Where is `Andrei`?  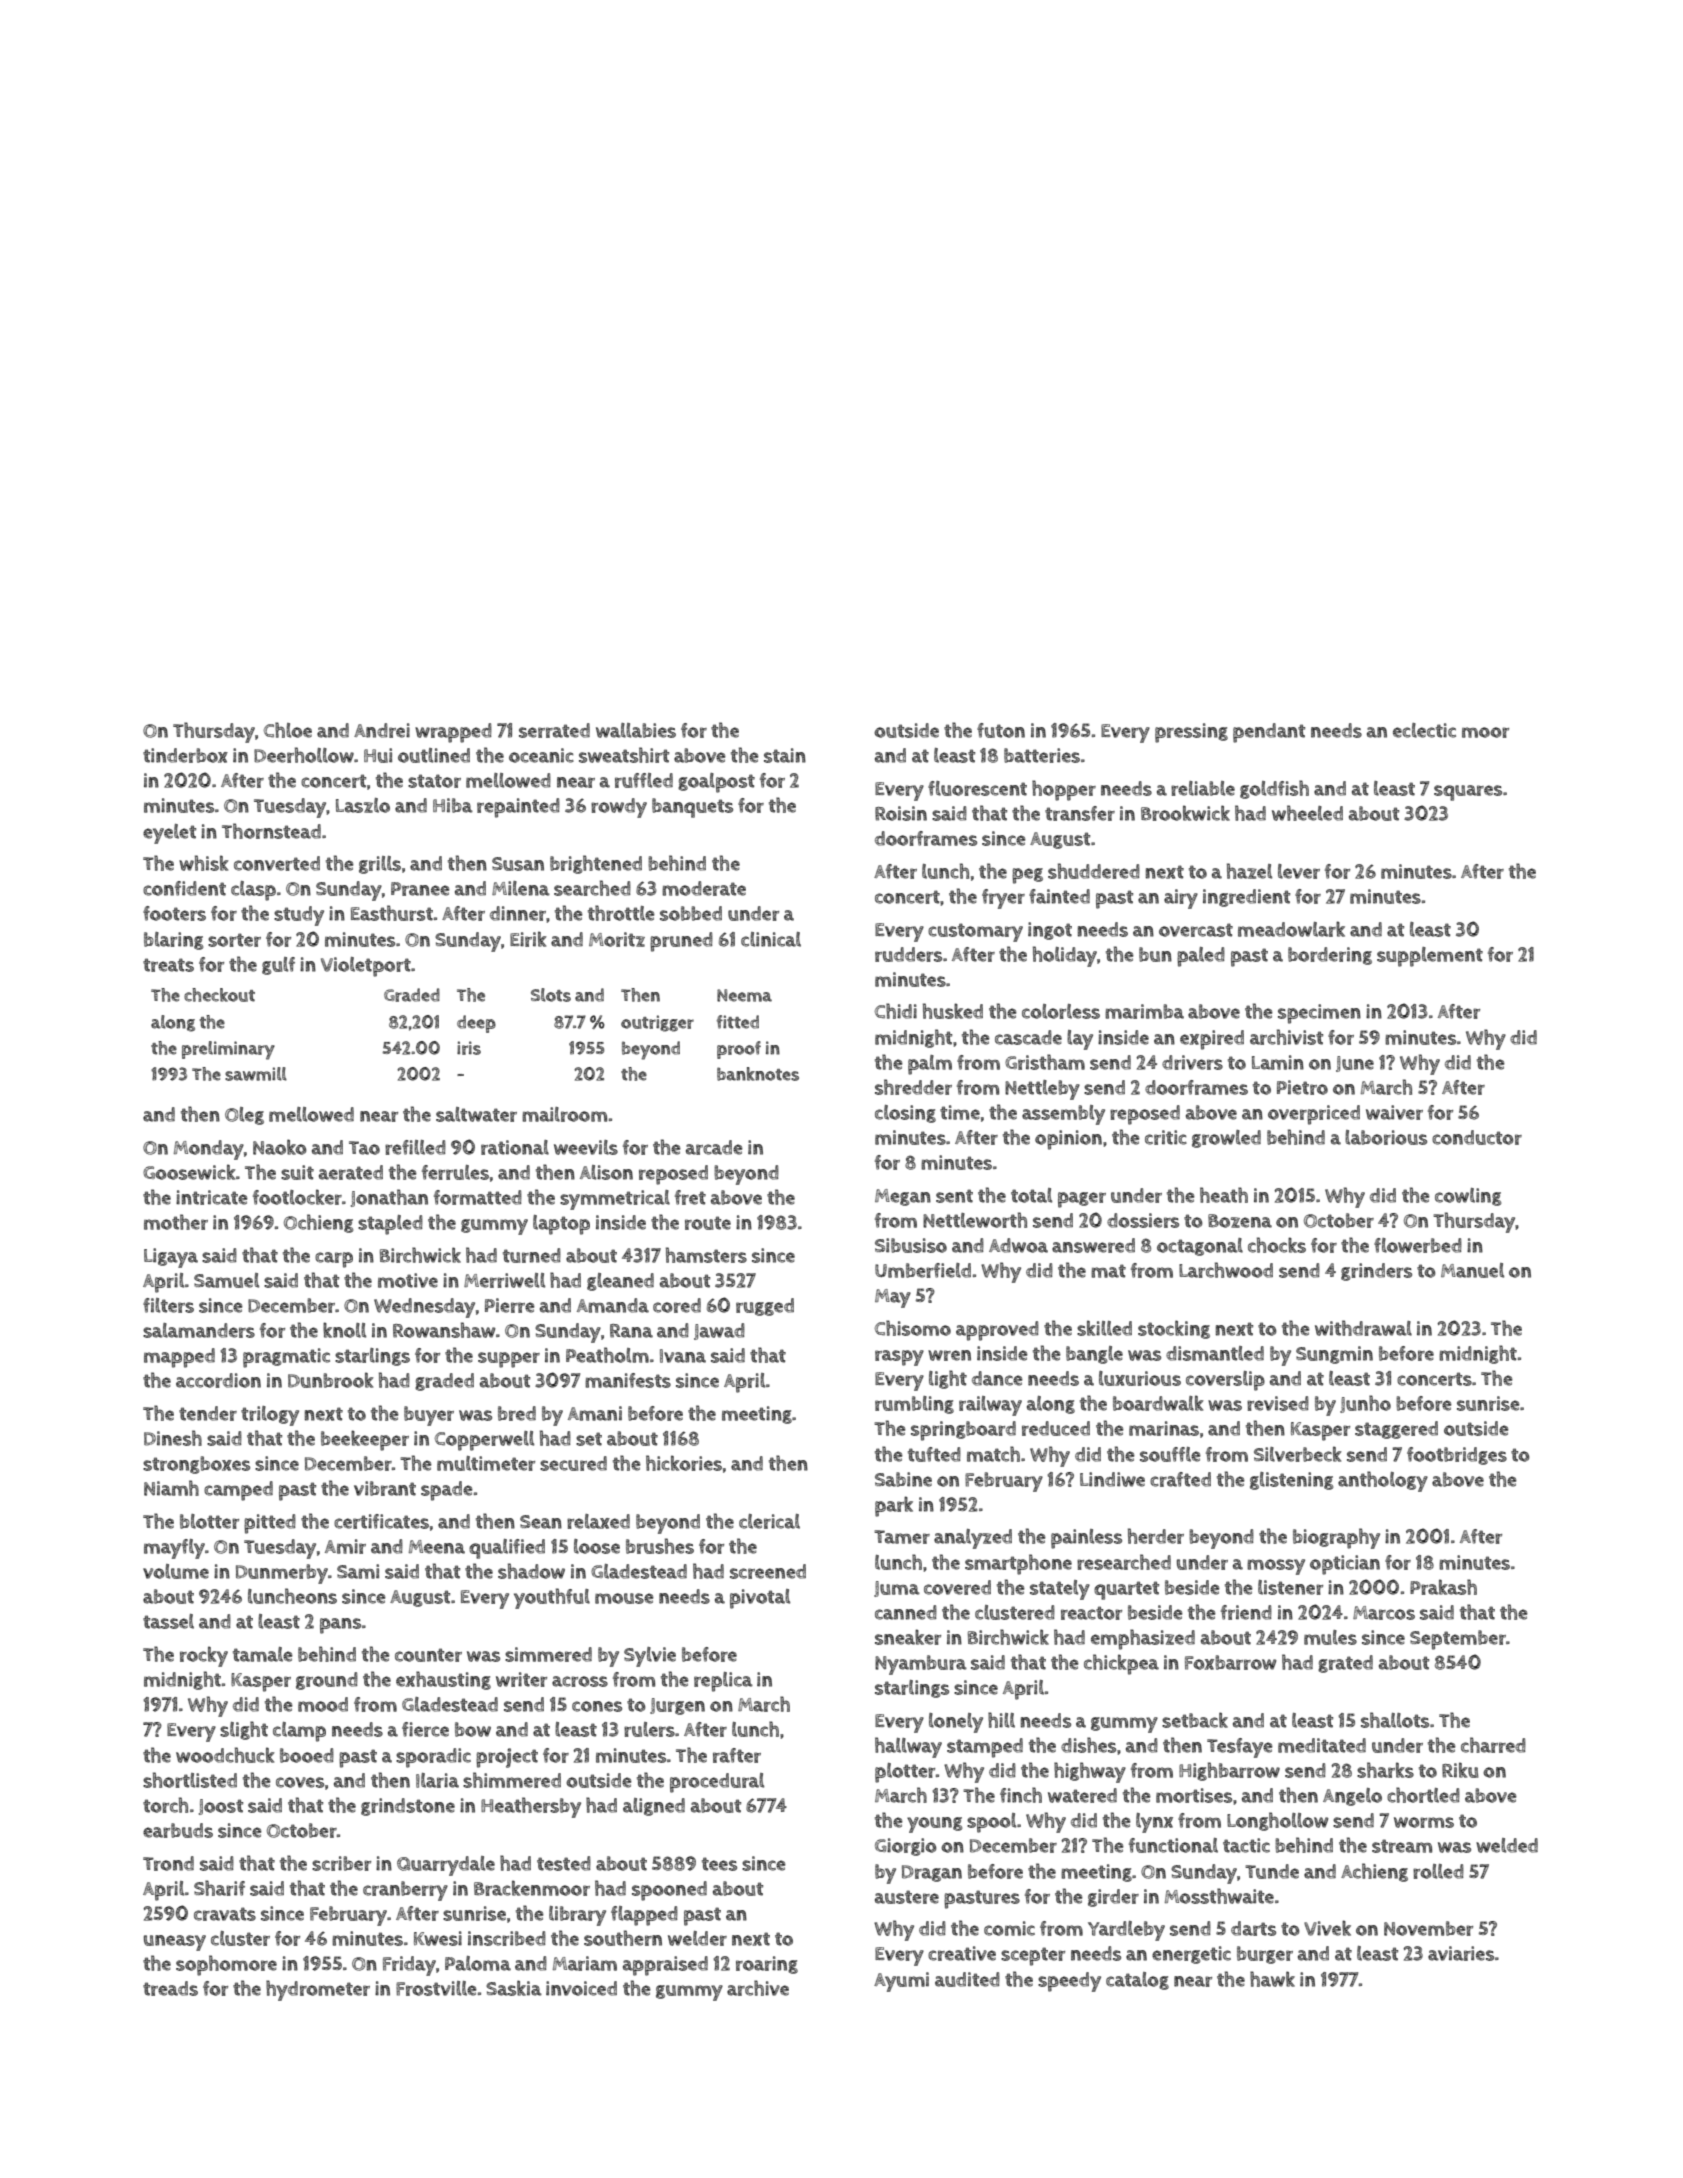 Andrei is located at coordinates (382, 730).
